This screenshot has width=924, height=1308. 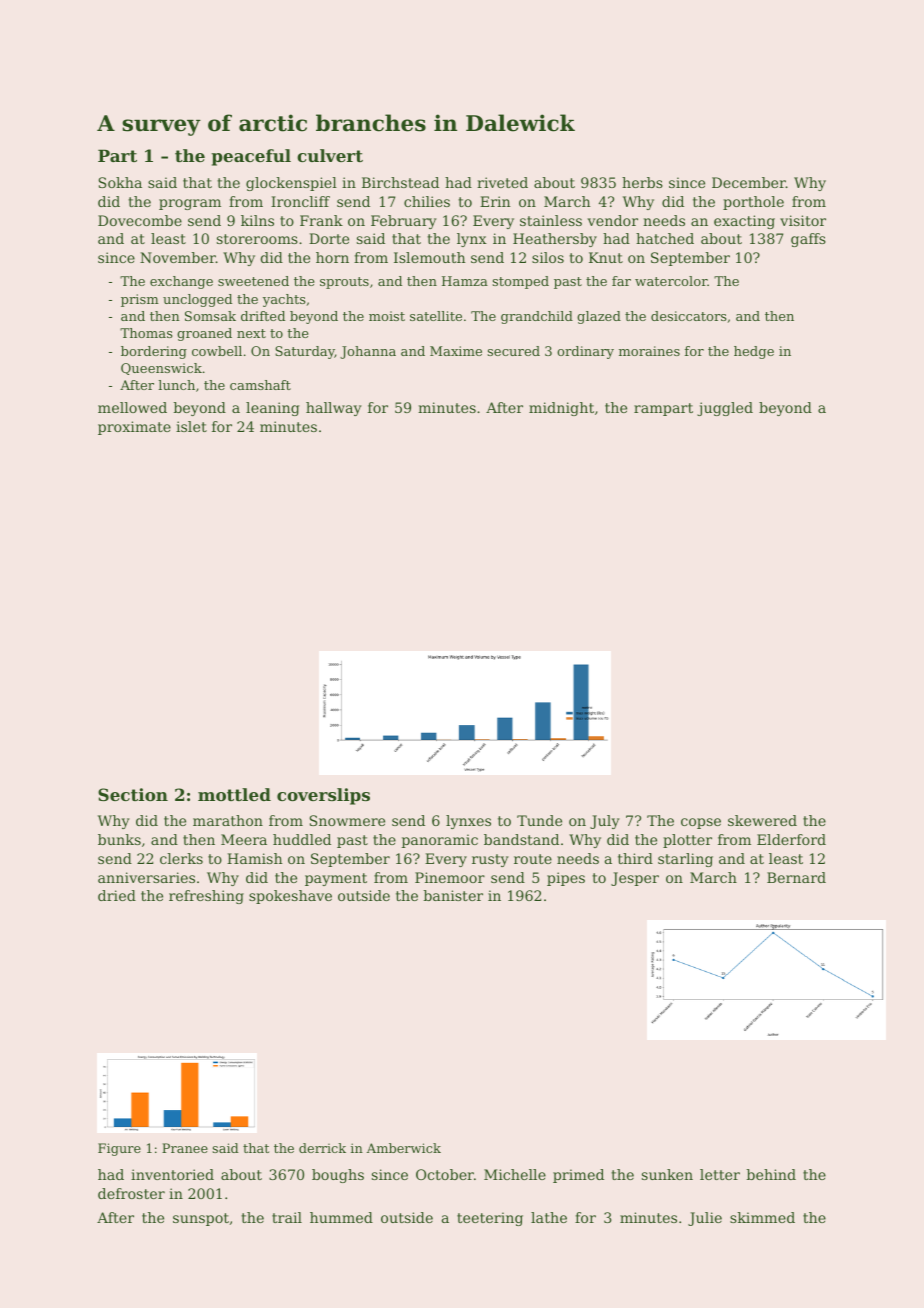 What do you see at coordinates (549, 1217) in the screenshot?
I see `lathe` at bounding box center [549, 1217].
